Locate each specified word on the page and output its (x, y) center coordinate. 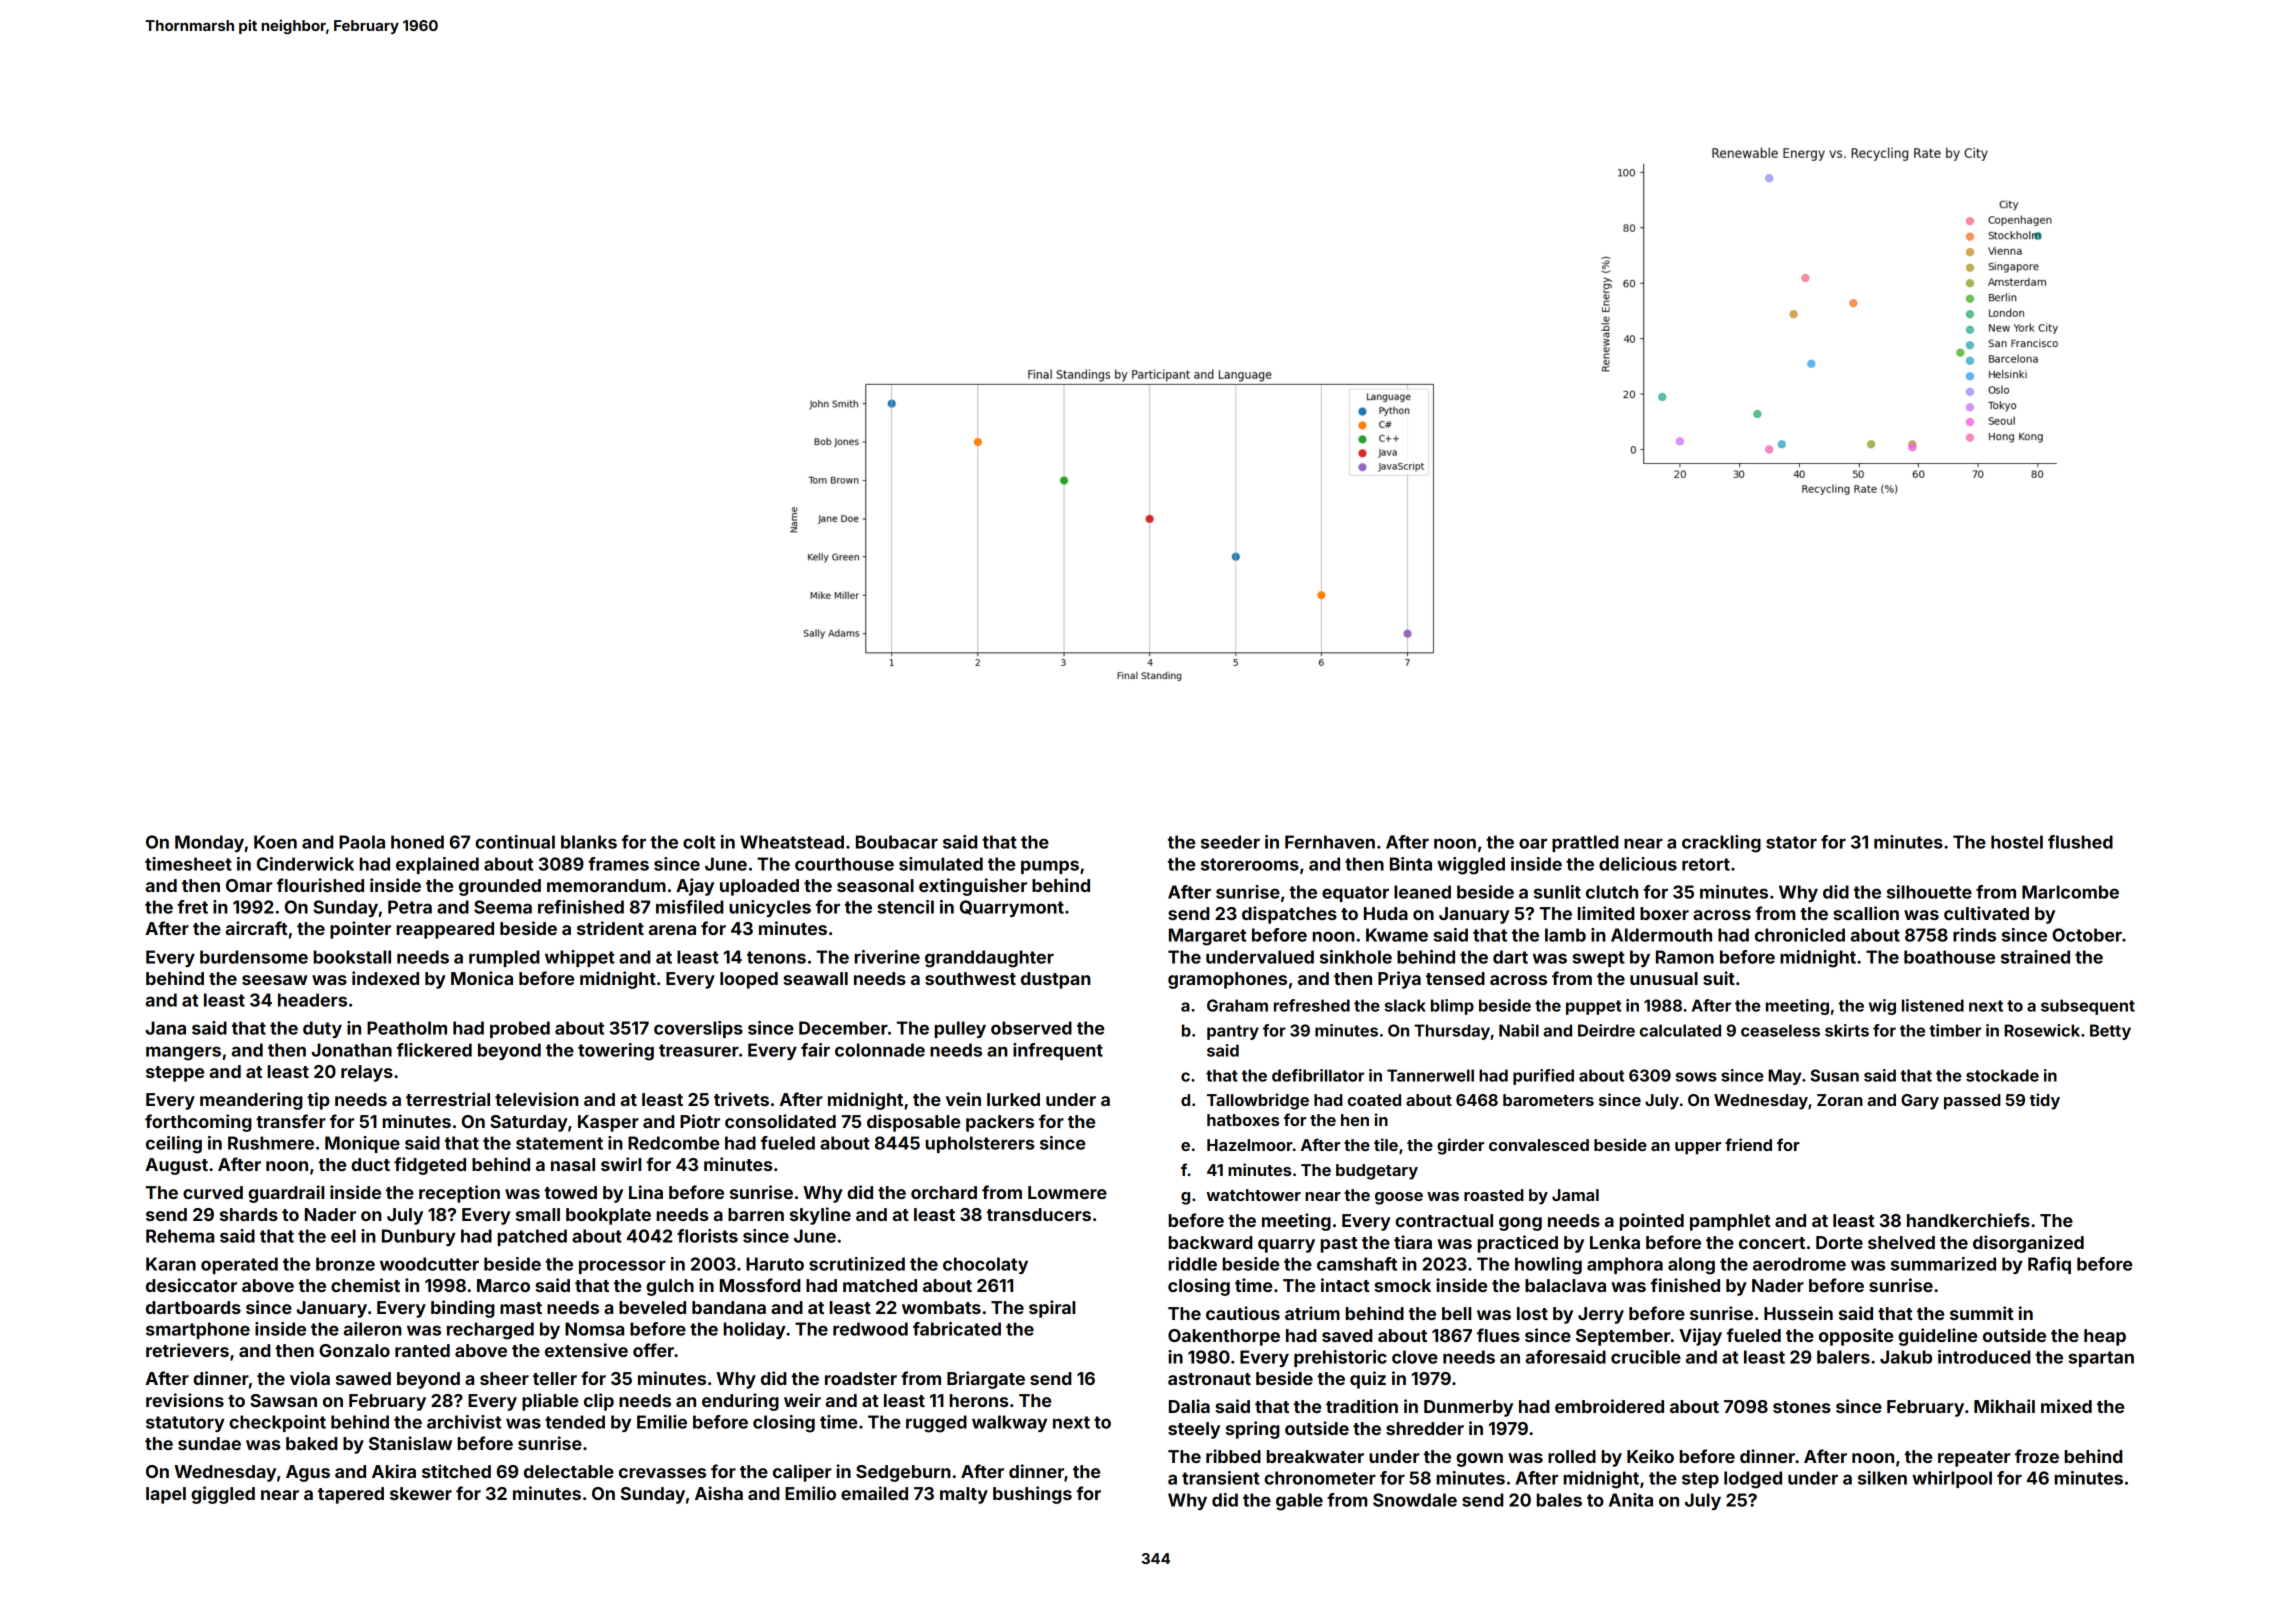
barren (756, 1214)
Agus (308, 1473)
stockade (2002, 1075)
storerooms (1250, 864)
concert (1772, 1243)
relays (367, 1073)
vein (963, 1099)
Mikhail (2004, 1406)
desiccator (191, 1285)
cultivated (1986, 913)
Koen (275, 842)
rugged (936, 1424)
